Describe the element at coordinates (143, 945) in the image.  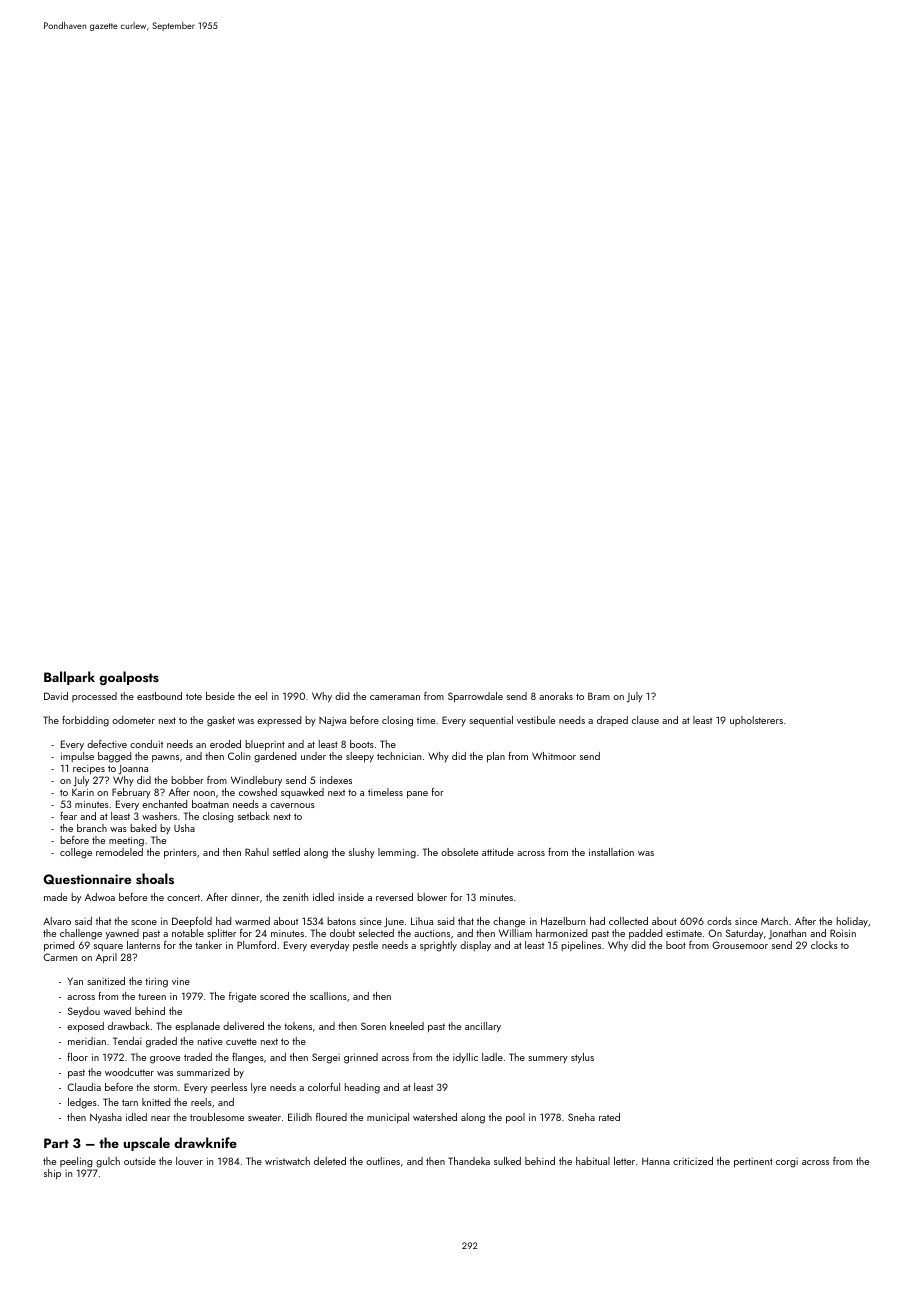
I see `lanterns` at that location.
